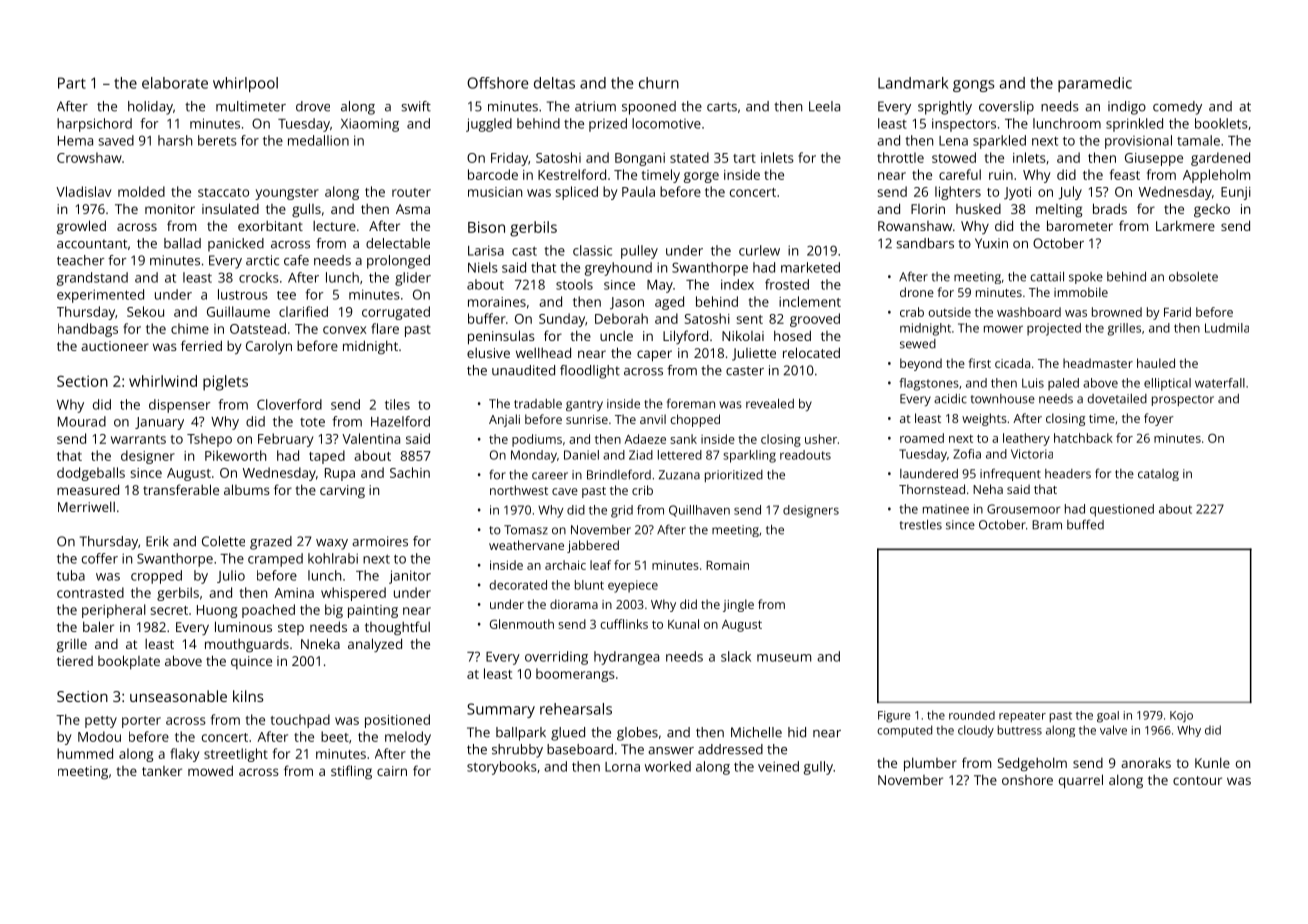 This screenshot has width=1308, height=924. What do you see at coordinates (736, 656) in the screenshot?
I see `slack` at bounding box center [736, 656].
